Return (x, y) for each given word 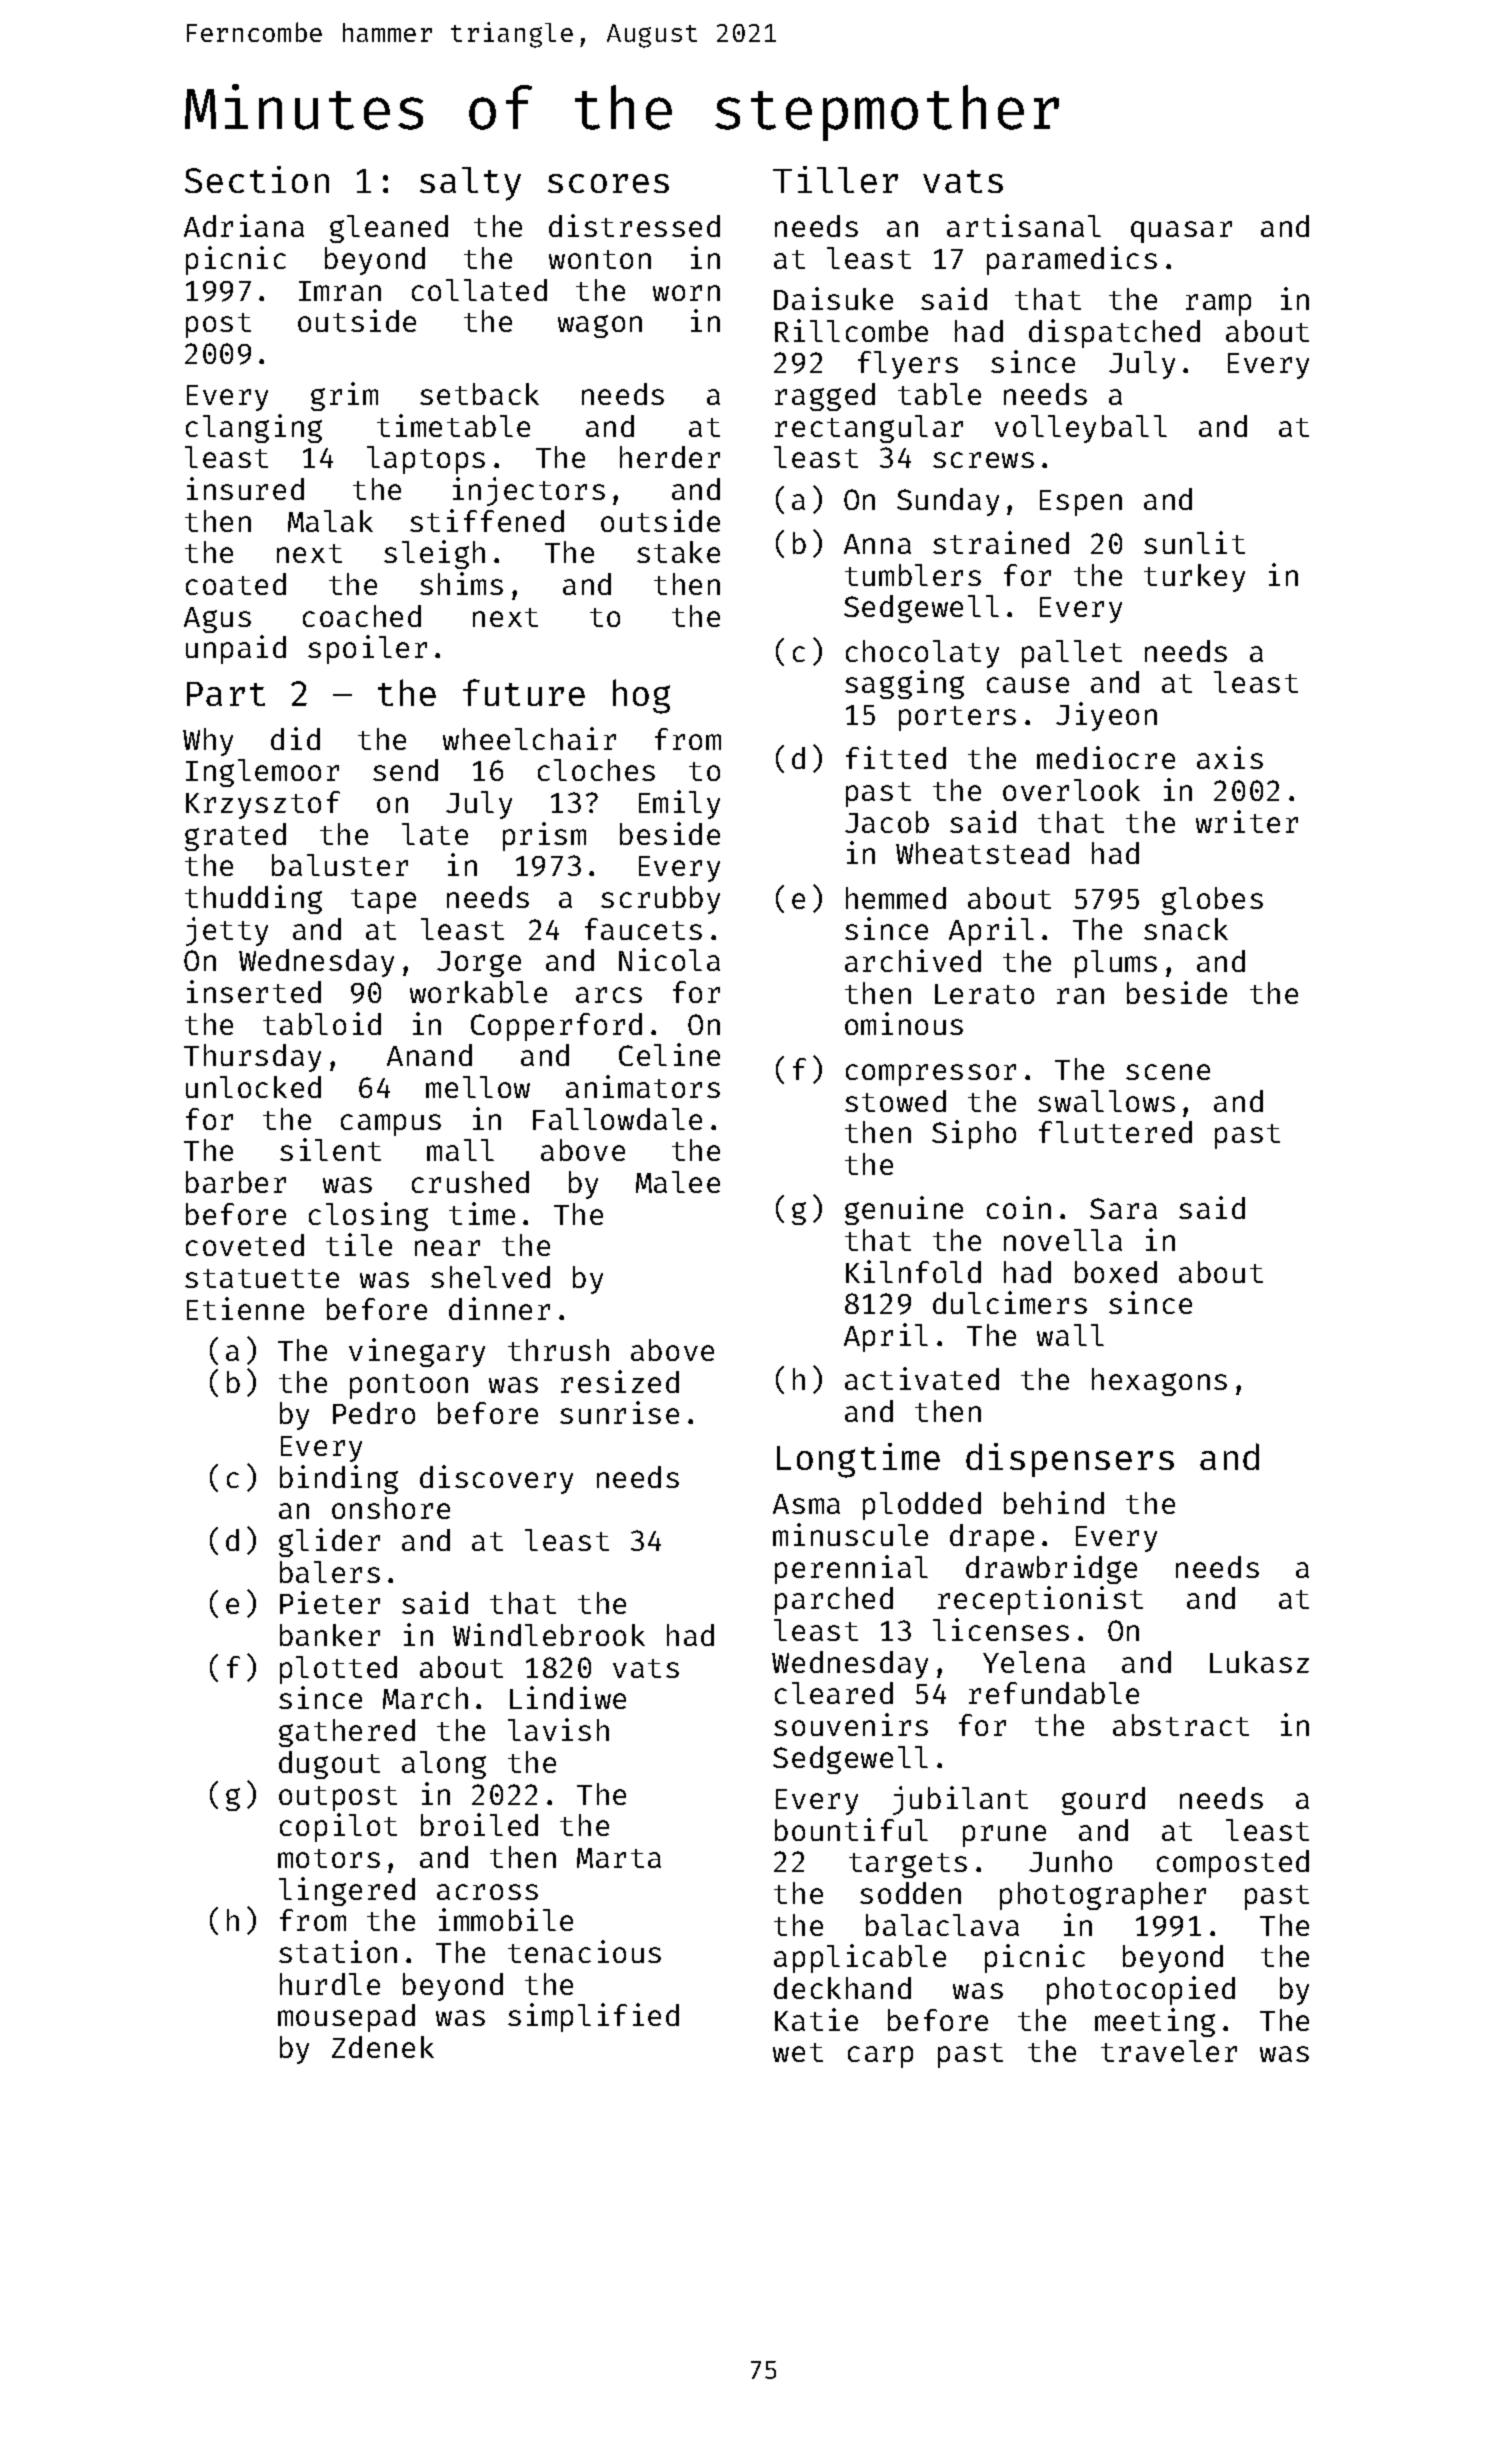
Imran (340, 291)
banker (330, 1635)
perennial (851, 1569)
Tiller (835, 179)
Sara (1123, 1208)
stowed (895, 1101)
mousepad (346, 2018)
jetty (227, 931)
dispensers (1070, 1460)
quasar (1181, 232)
